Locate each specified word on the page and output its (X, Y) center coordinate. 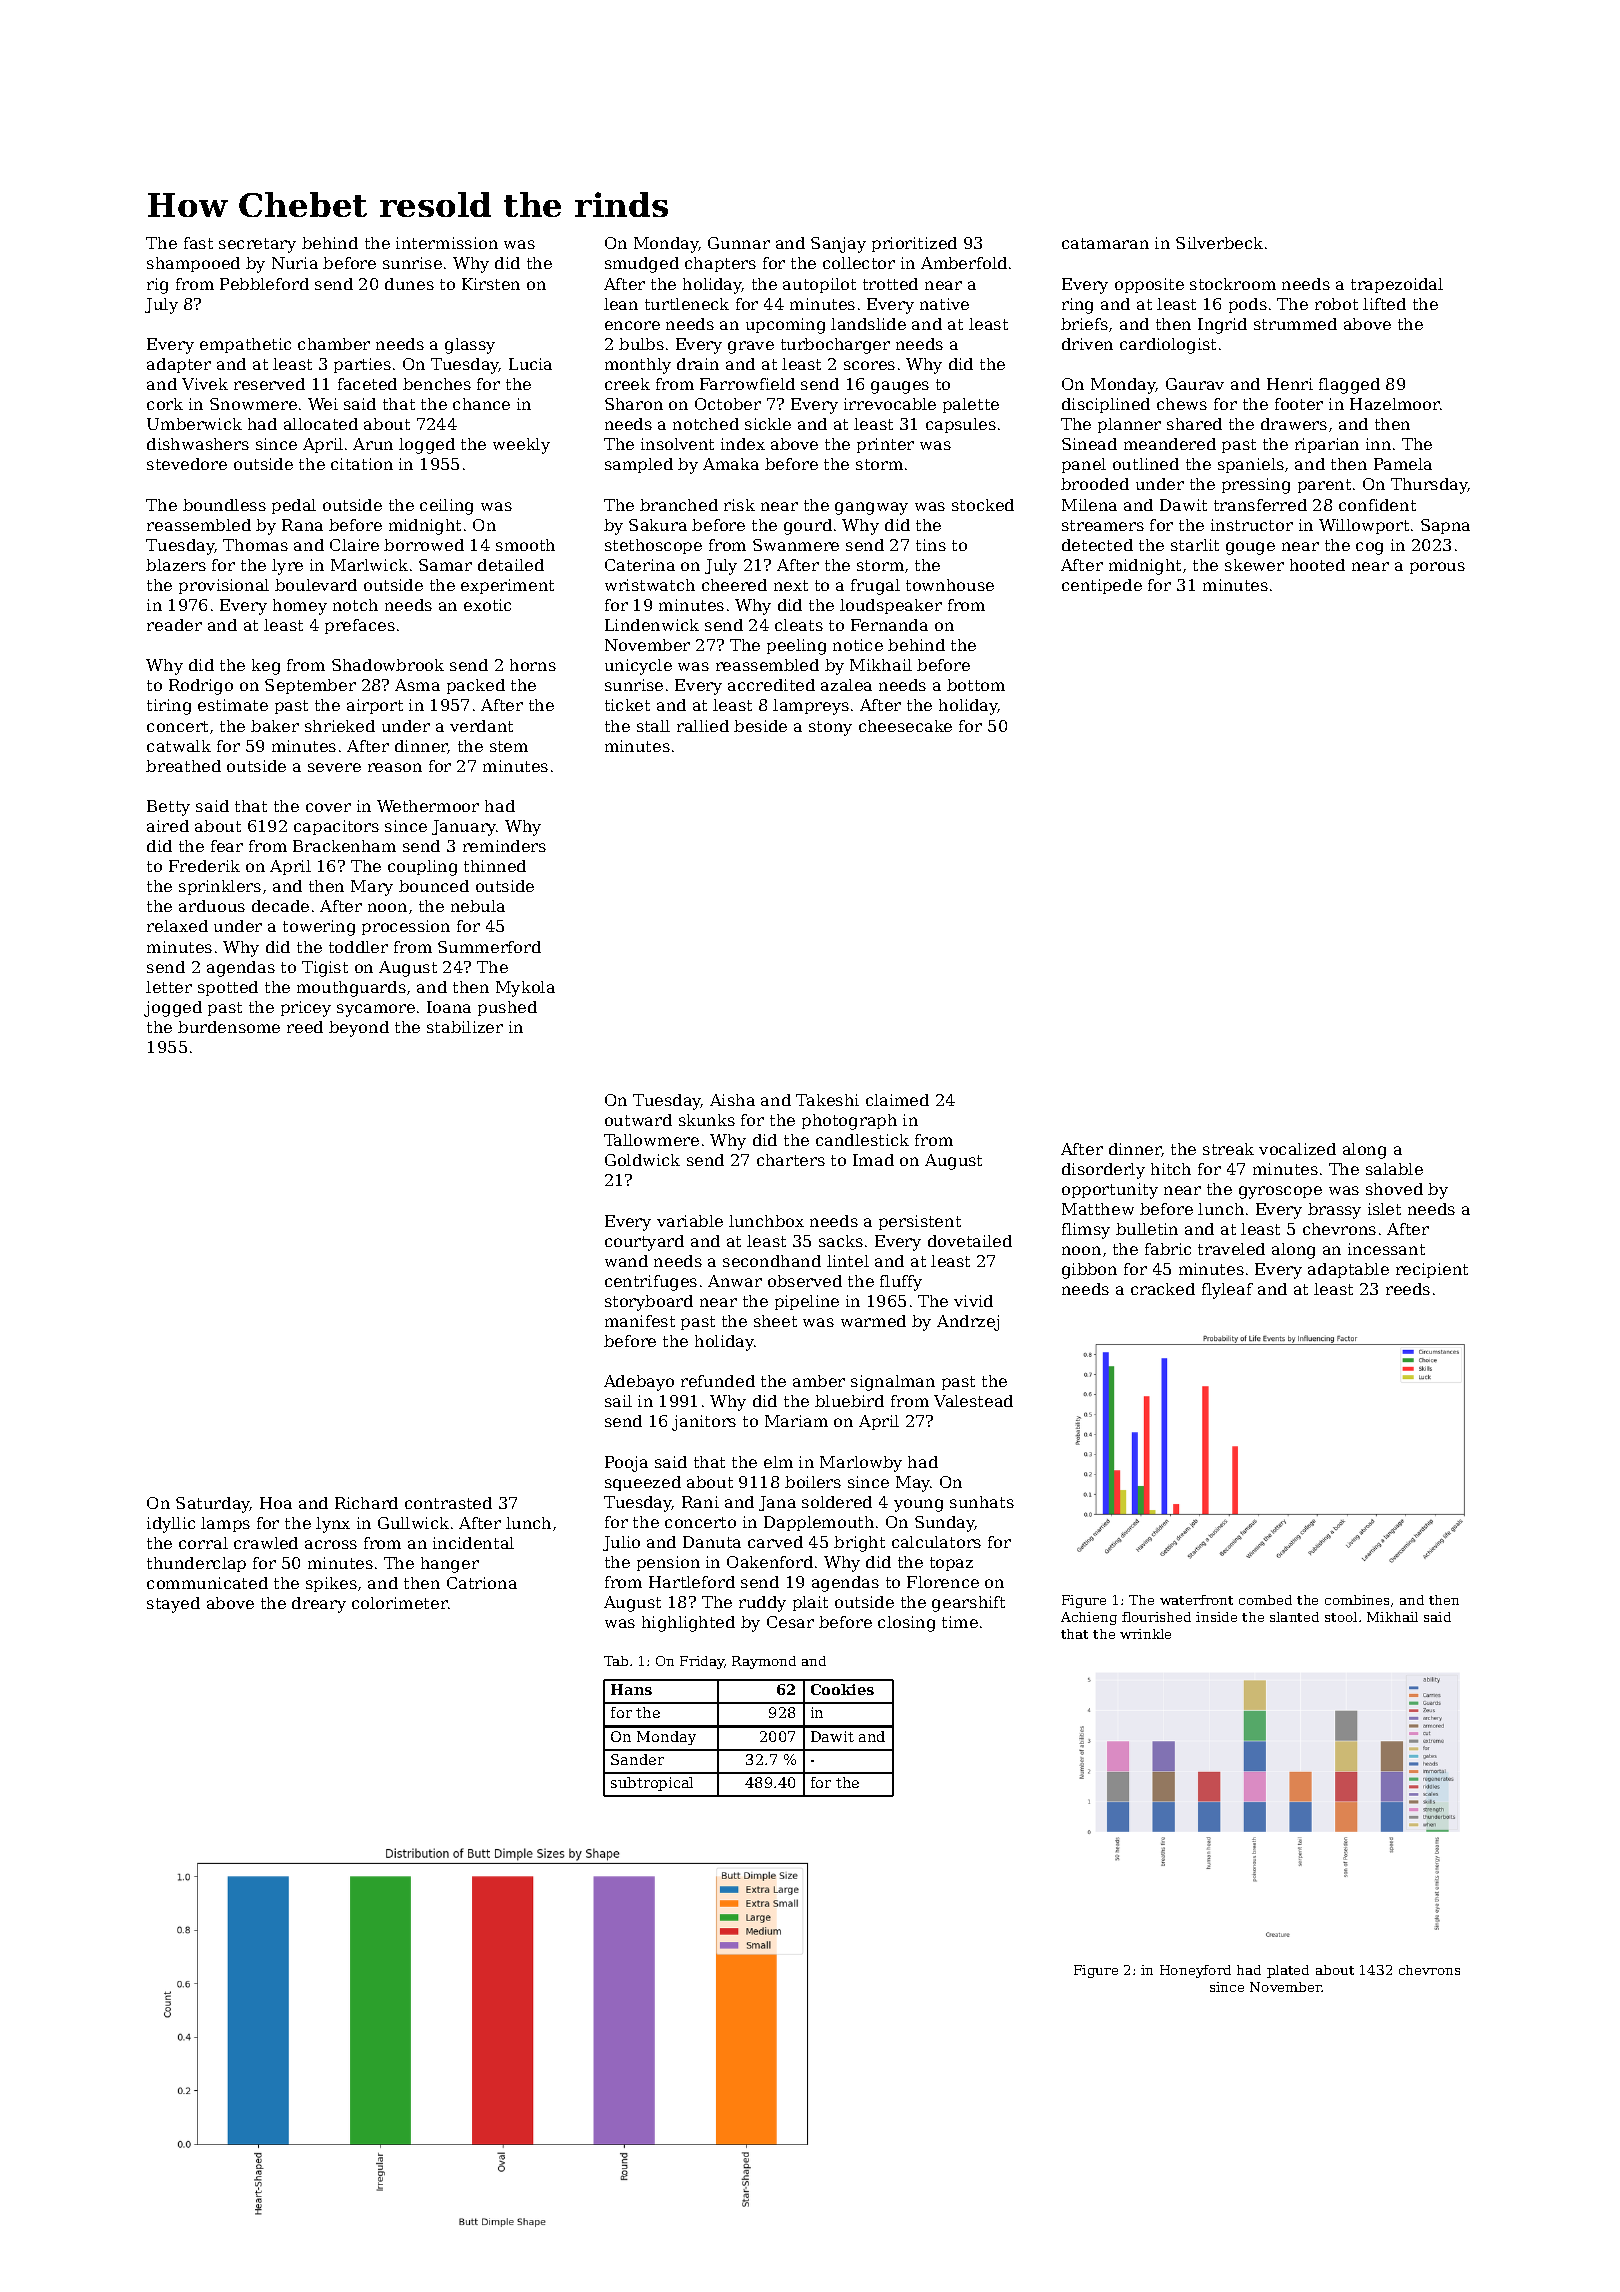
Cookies (842, 1689)
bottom (976, 685)
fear (227, 846)
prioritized (914, 244)
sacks (841, 1241)
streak (1228, 1149)
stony (830, 728)
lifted (1384, 304)
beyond (359, 1029)
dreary (319, 1605)
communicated (207, 1583)
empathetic (245, 345)
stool (1341, 1617)
